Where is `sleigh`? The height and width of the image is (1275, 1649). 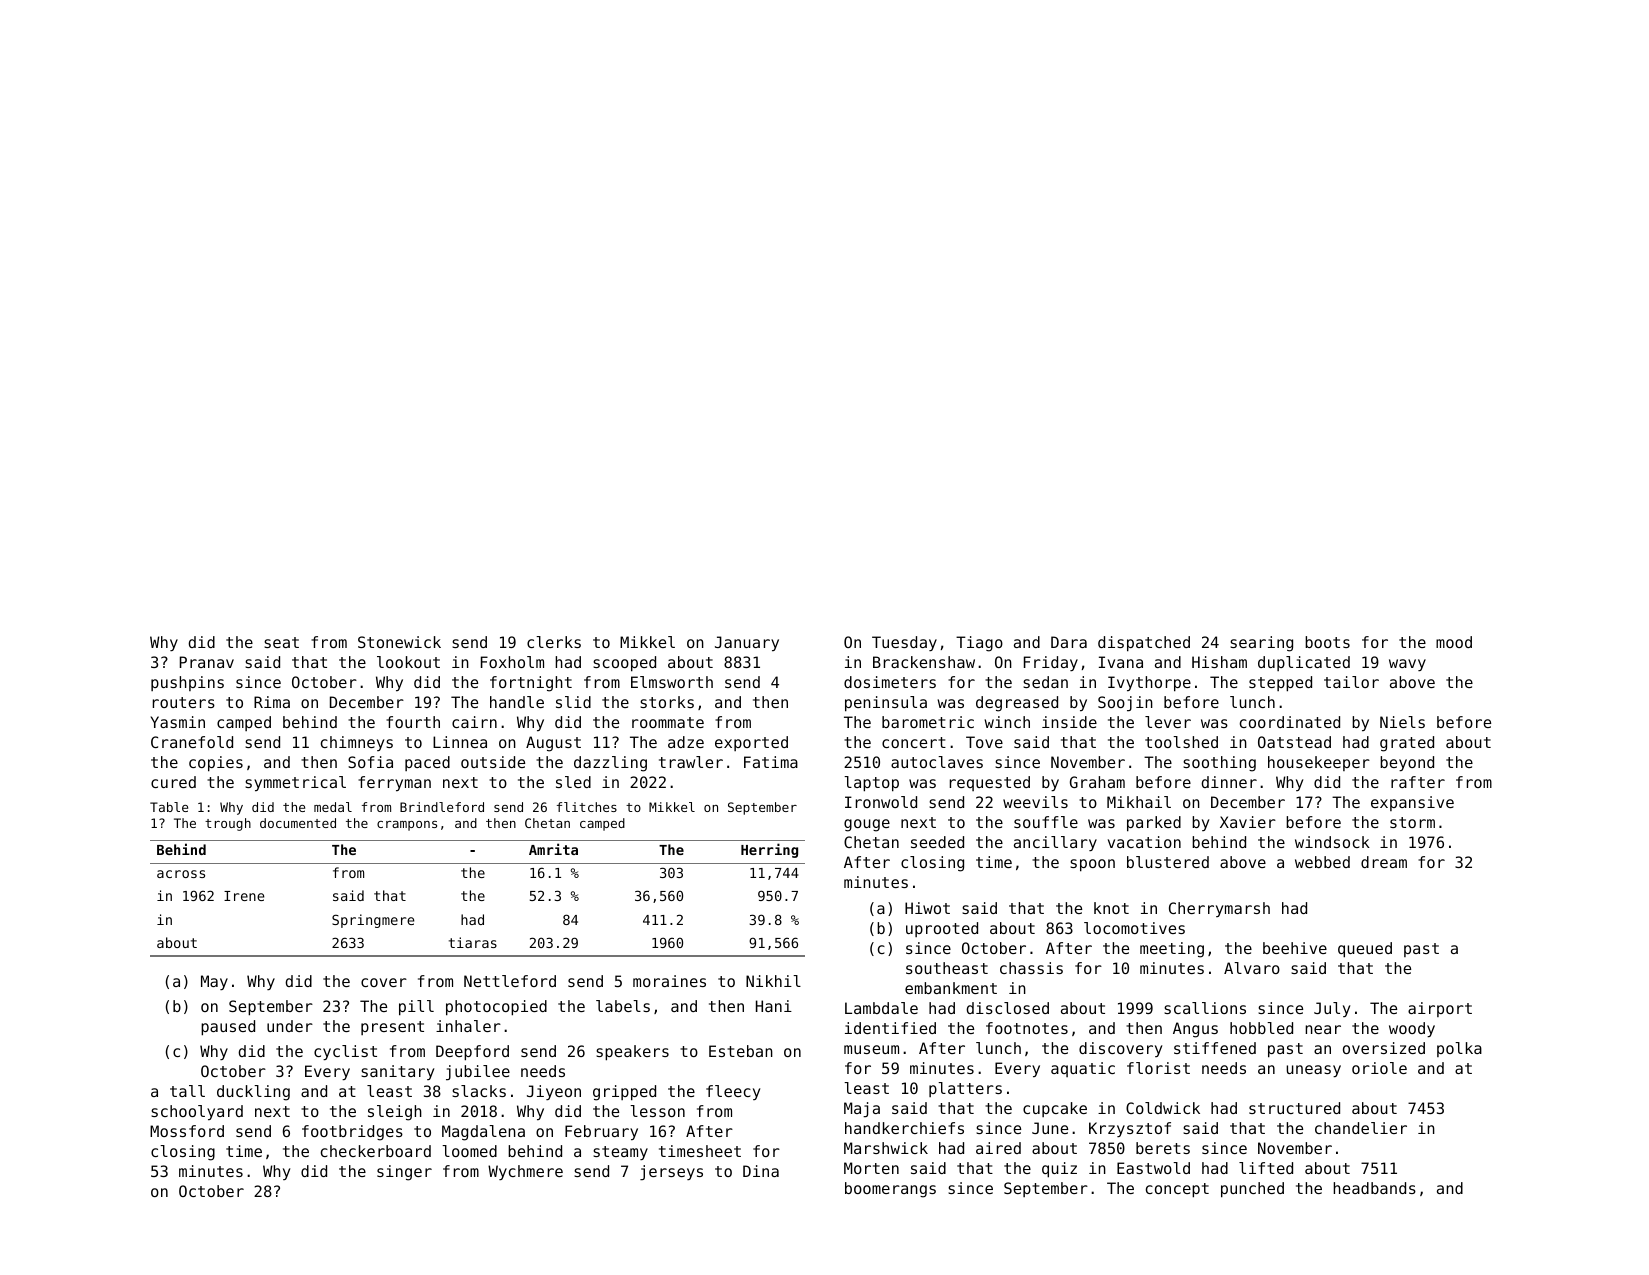 sleigh is located at coordinates (395, 1113).
